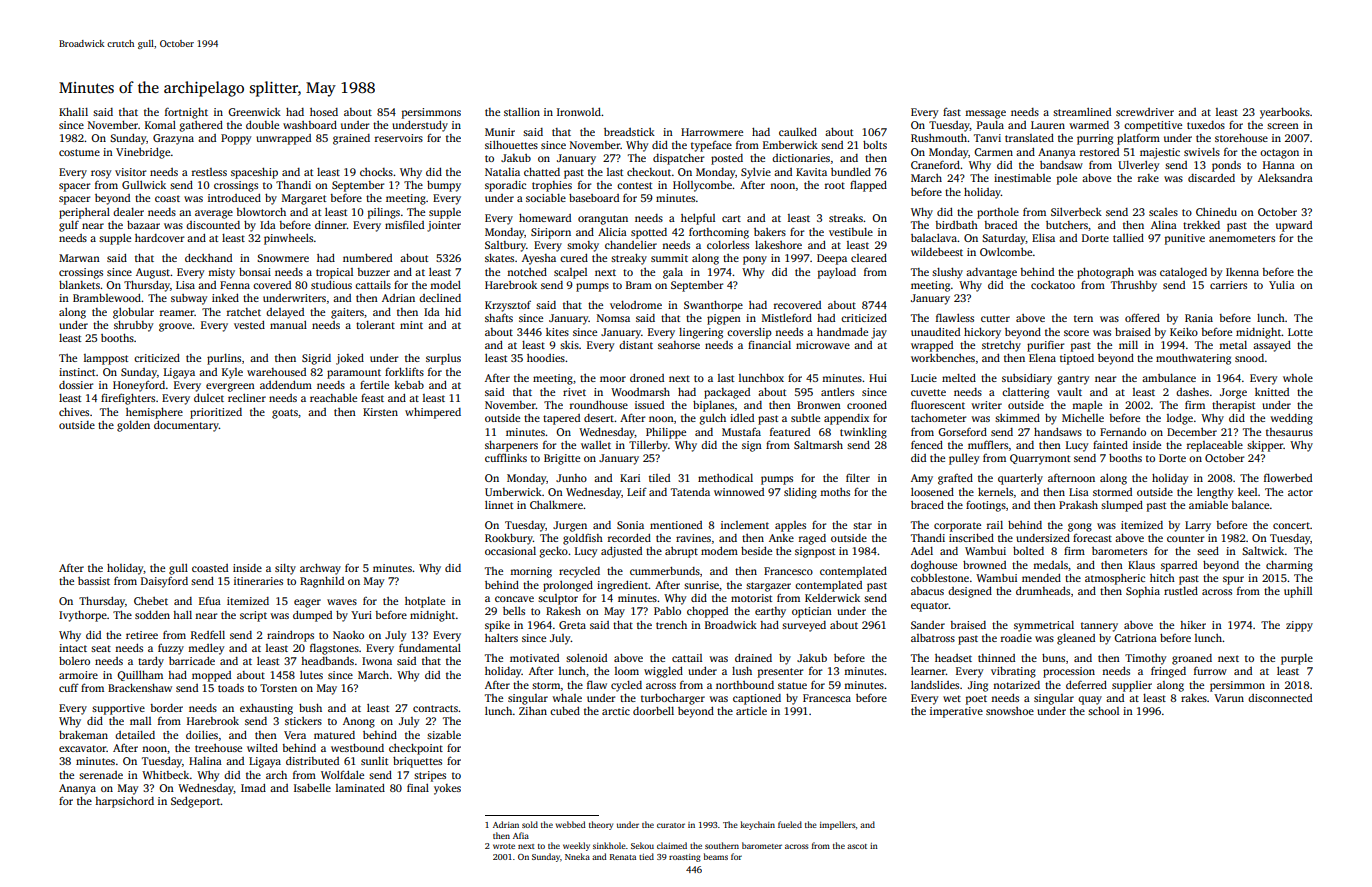  Describe the element at coordinates (232, 373) in the screenshot. I see `Kyle` at that location.
